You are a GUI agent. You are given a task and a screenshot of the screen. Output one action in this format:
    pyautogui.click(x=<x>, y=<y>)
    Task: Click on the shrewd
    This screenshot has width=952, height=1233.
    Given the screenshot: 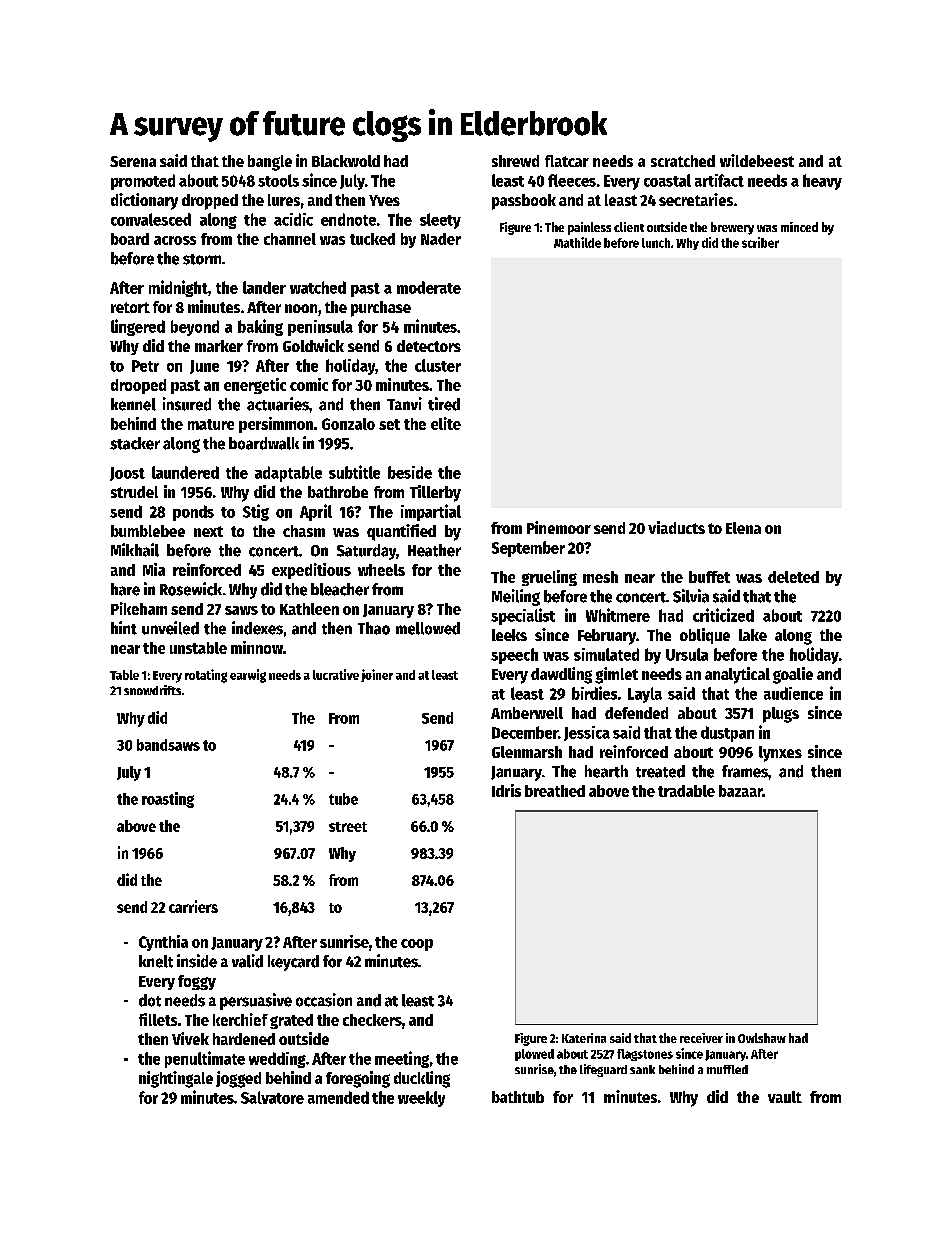 What is the action you would take?
    pyautogui.click(x=515, y=161)
